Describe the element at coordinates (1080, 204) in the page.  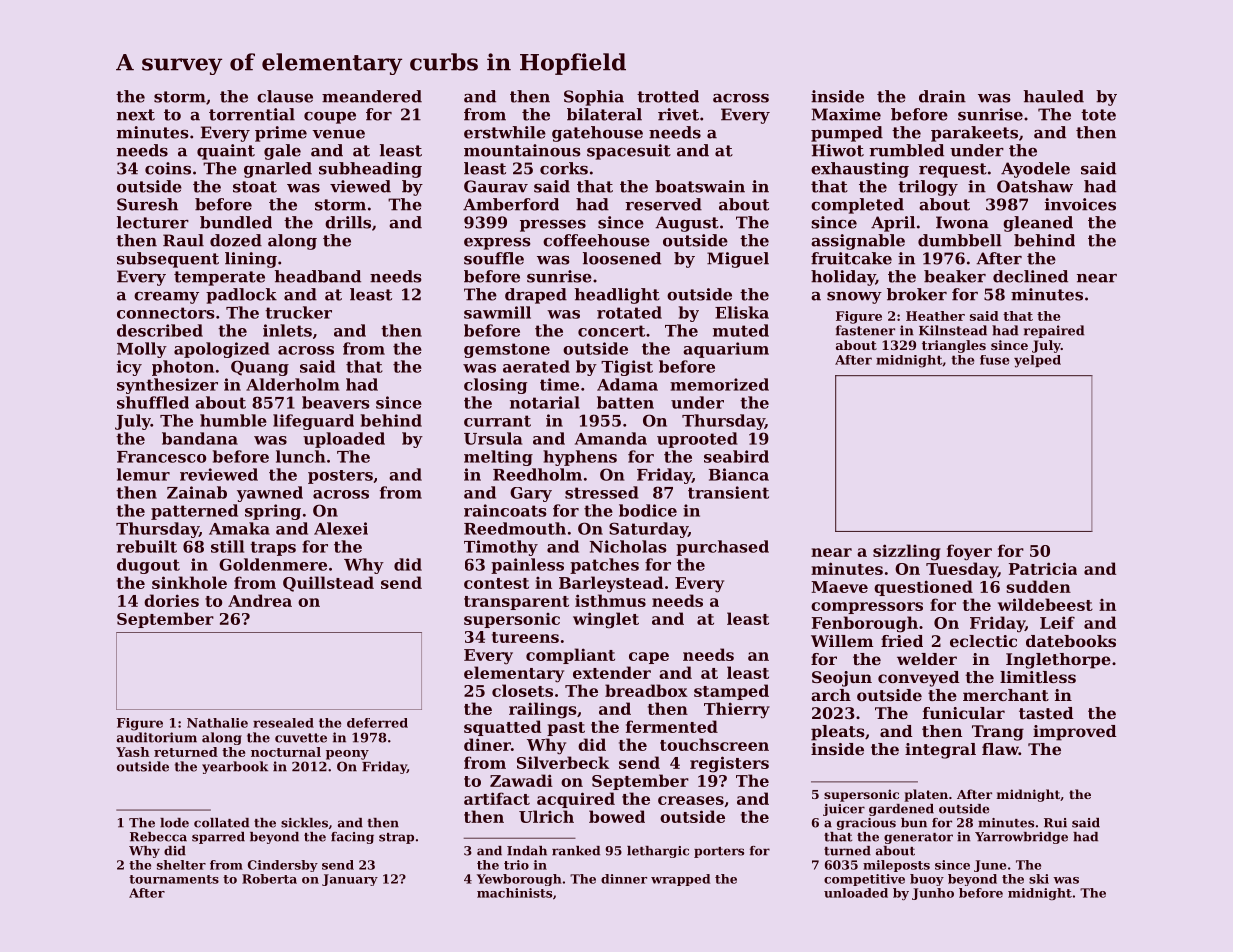
I see `invoices` at that location.
